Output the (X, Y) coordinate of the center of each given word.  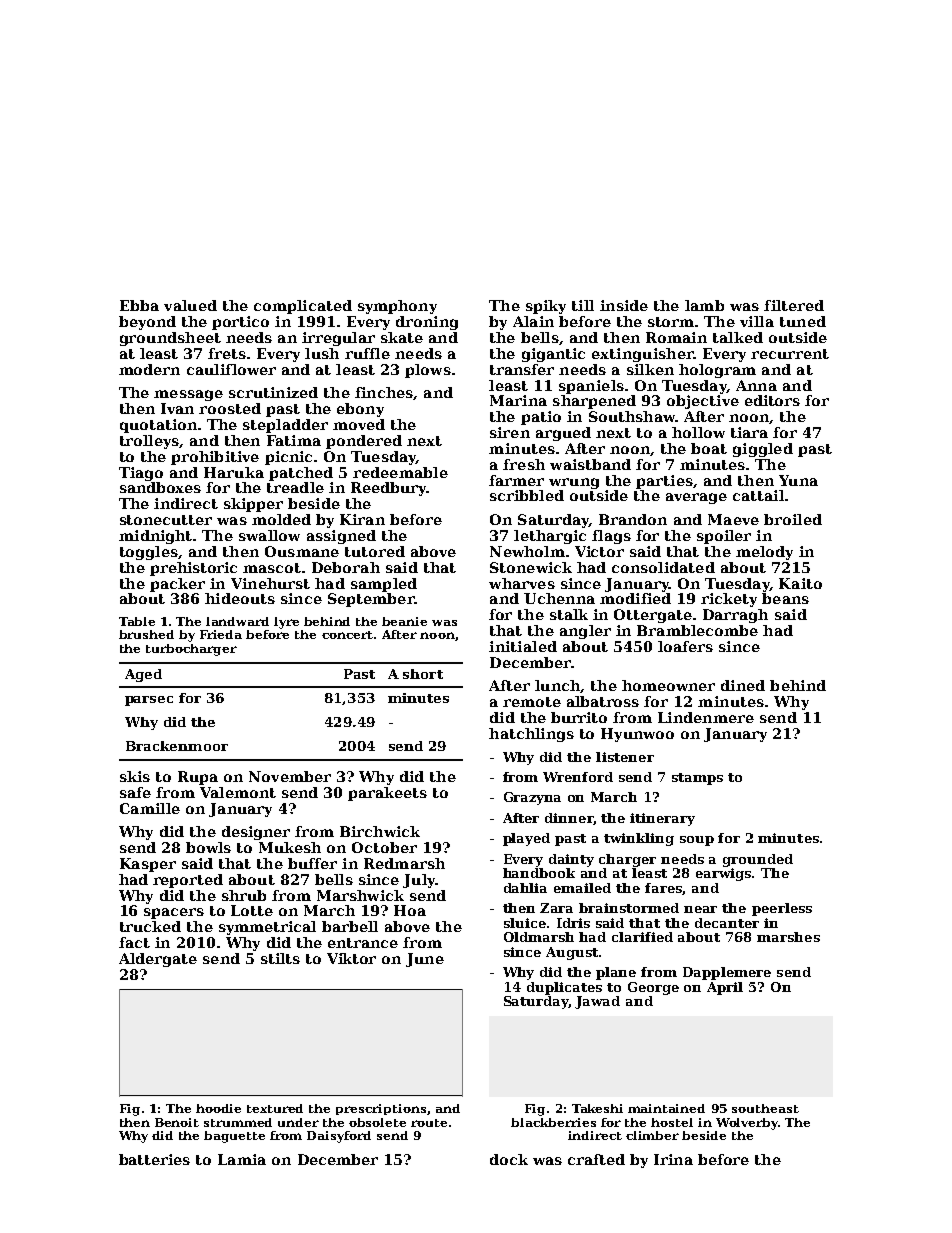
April (725, 988)
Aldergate (158, 960)
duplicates (564, 988)
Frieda (221, 634)
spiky (546, 307)
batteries (154, 1159)
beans (785, 598)
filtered (794, 305)
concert (347, 635)
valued (190, 305)
